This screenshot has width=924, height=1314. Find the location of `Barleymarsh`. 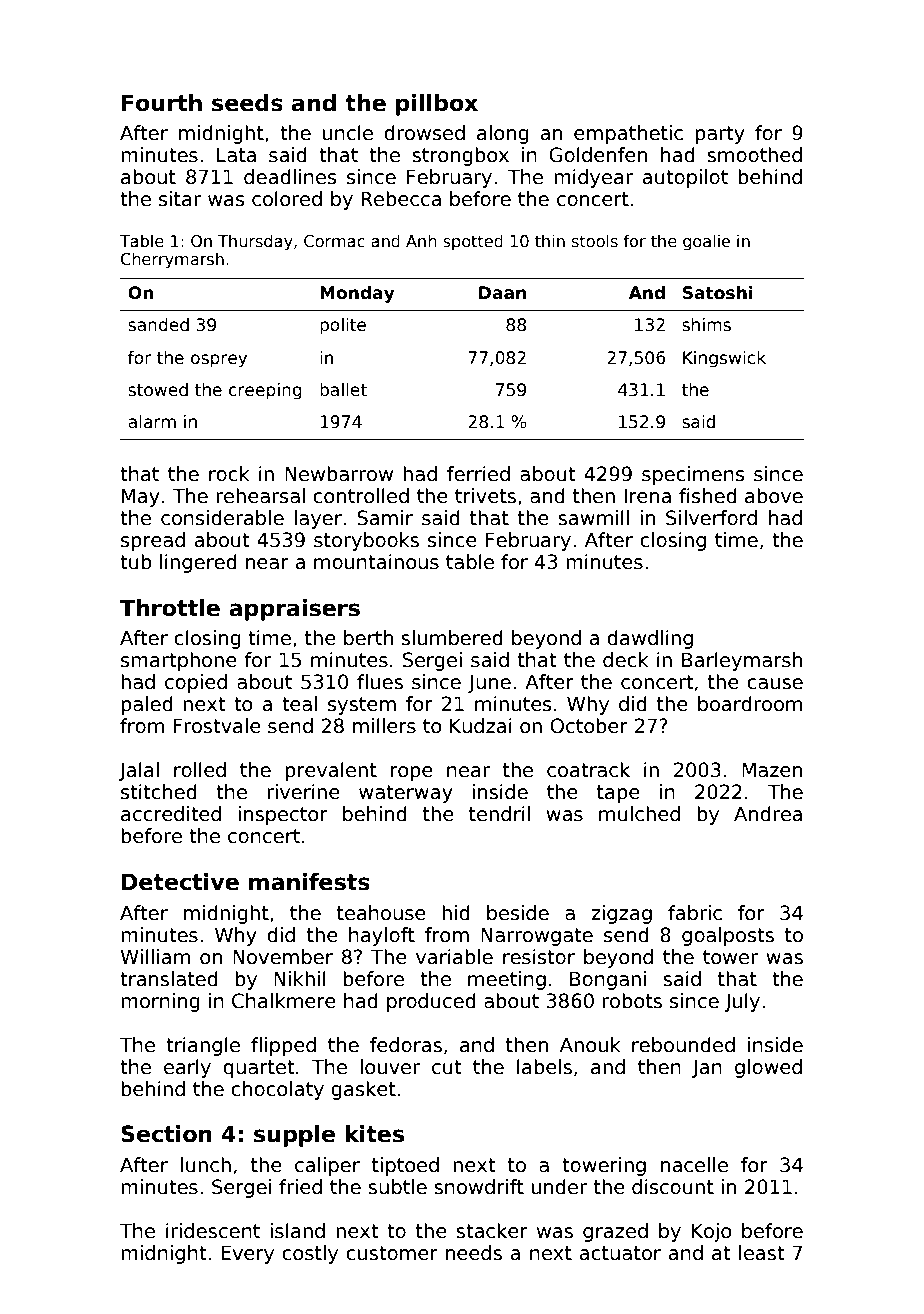

Barleymarsh is located at coordinates (742, 661).
